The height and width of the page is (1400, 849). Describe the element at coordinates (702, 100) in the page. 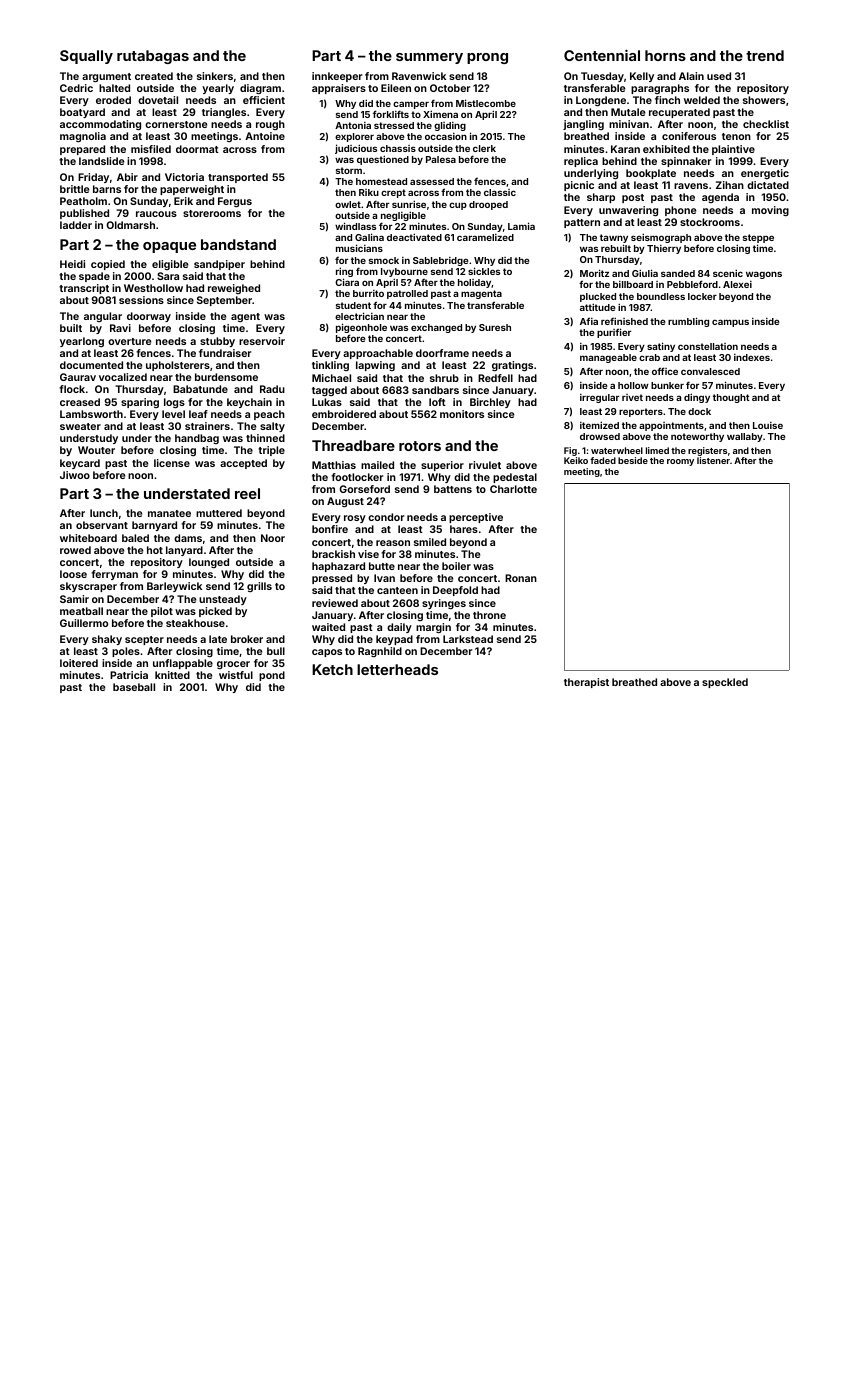

I see `welded` at that location.
